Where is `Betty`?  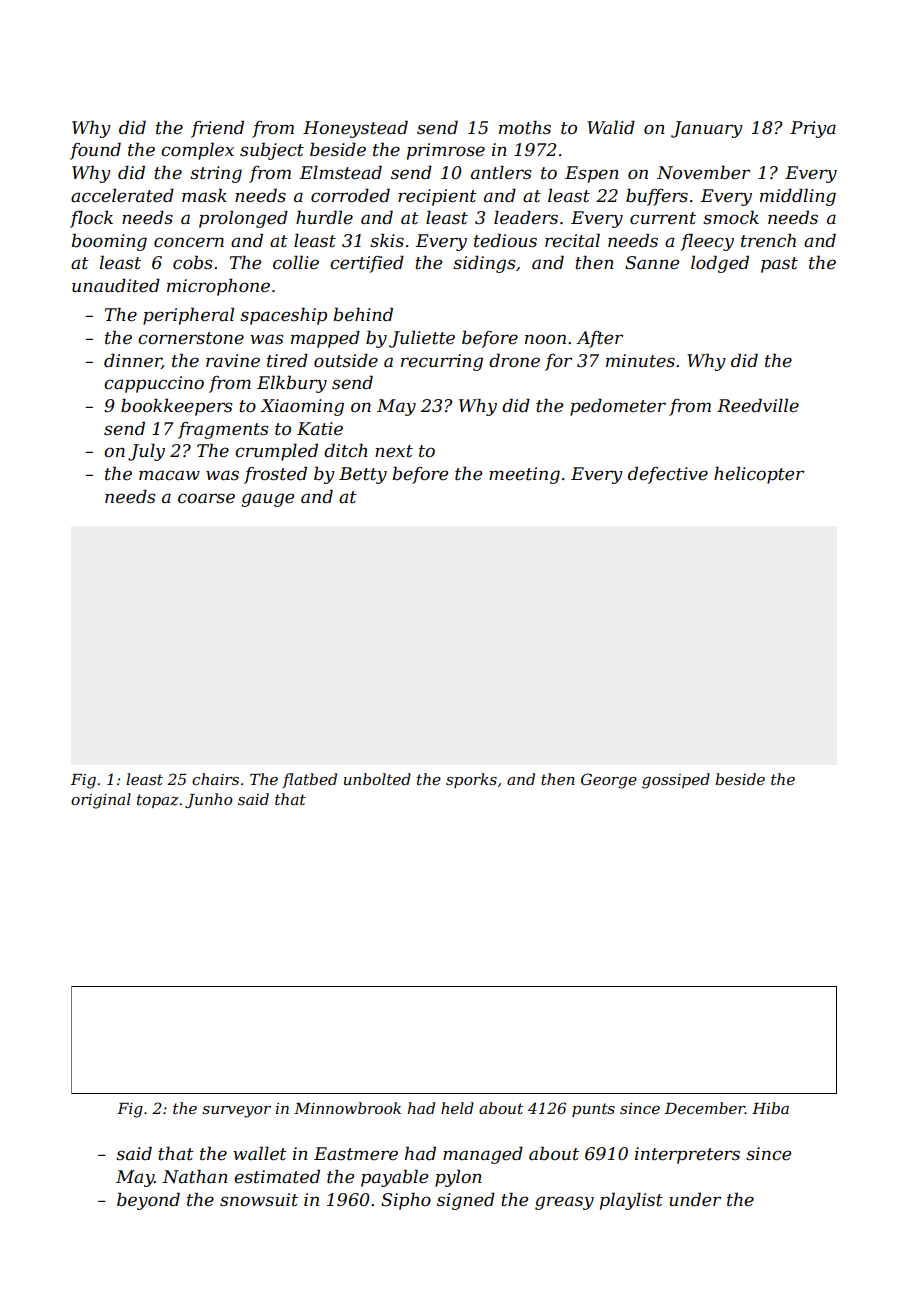 Betty is located at coordinates (363, 475).
